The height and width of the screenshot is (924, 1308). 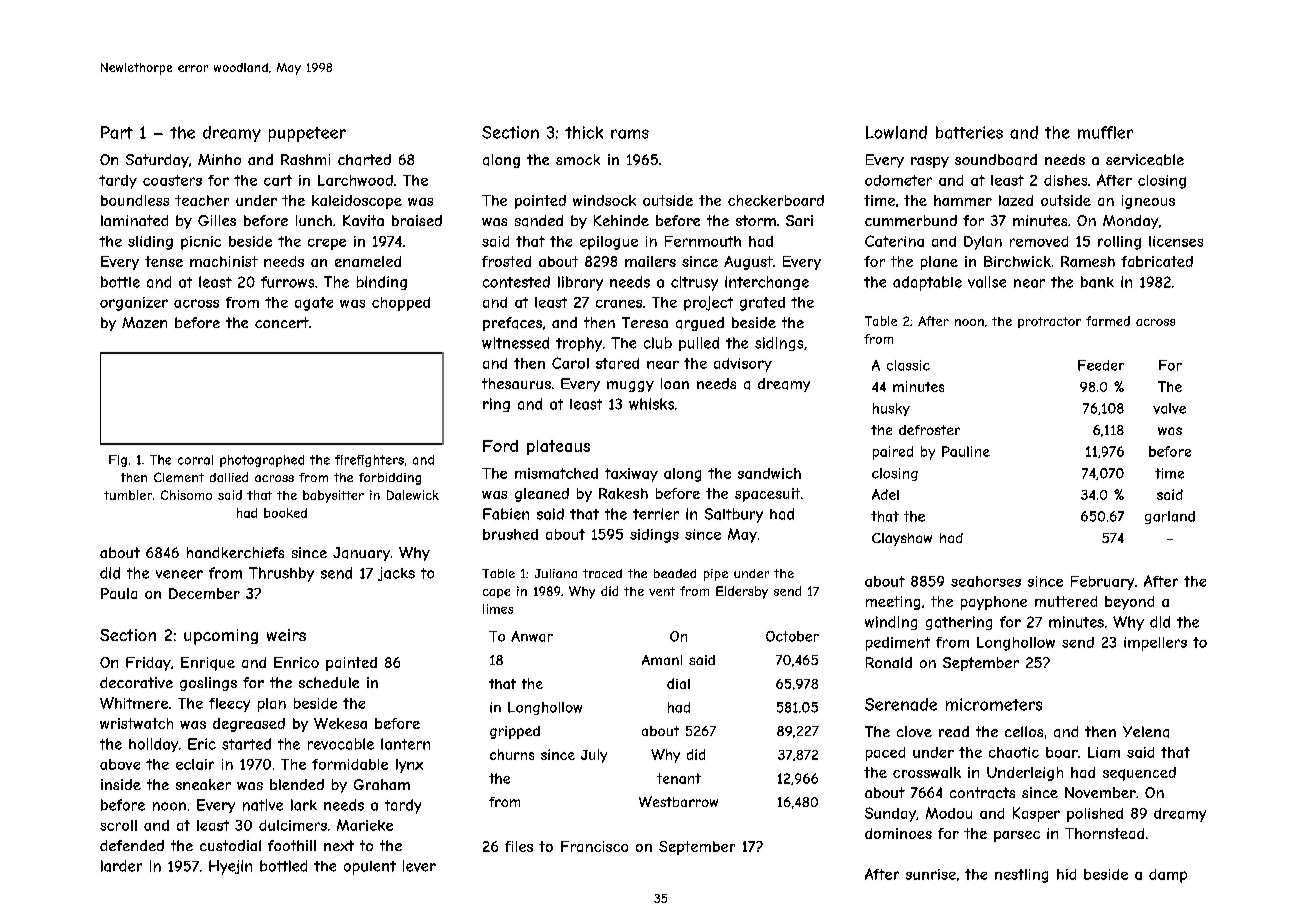 I want to click on storm, so click(x=756, y=220).
